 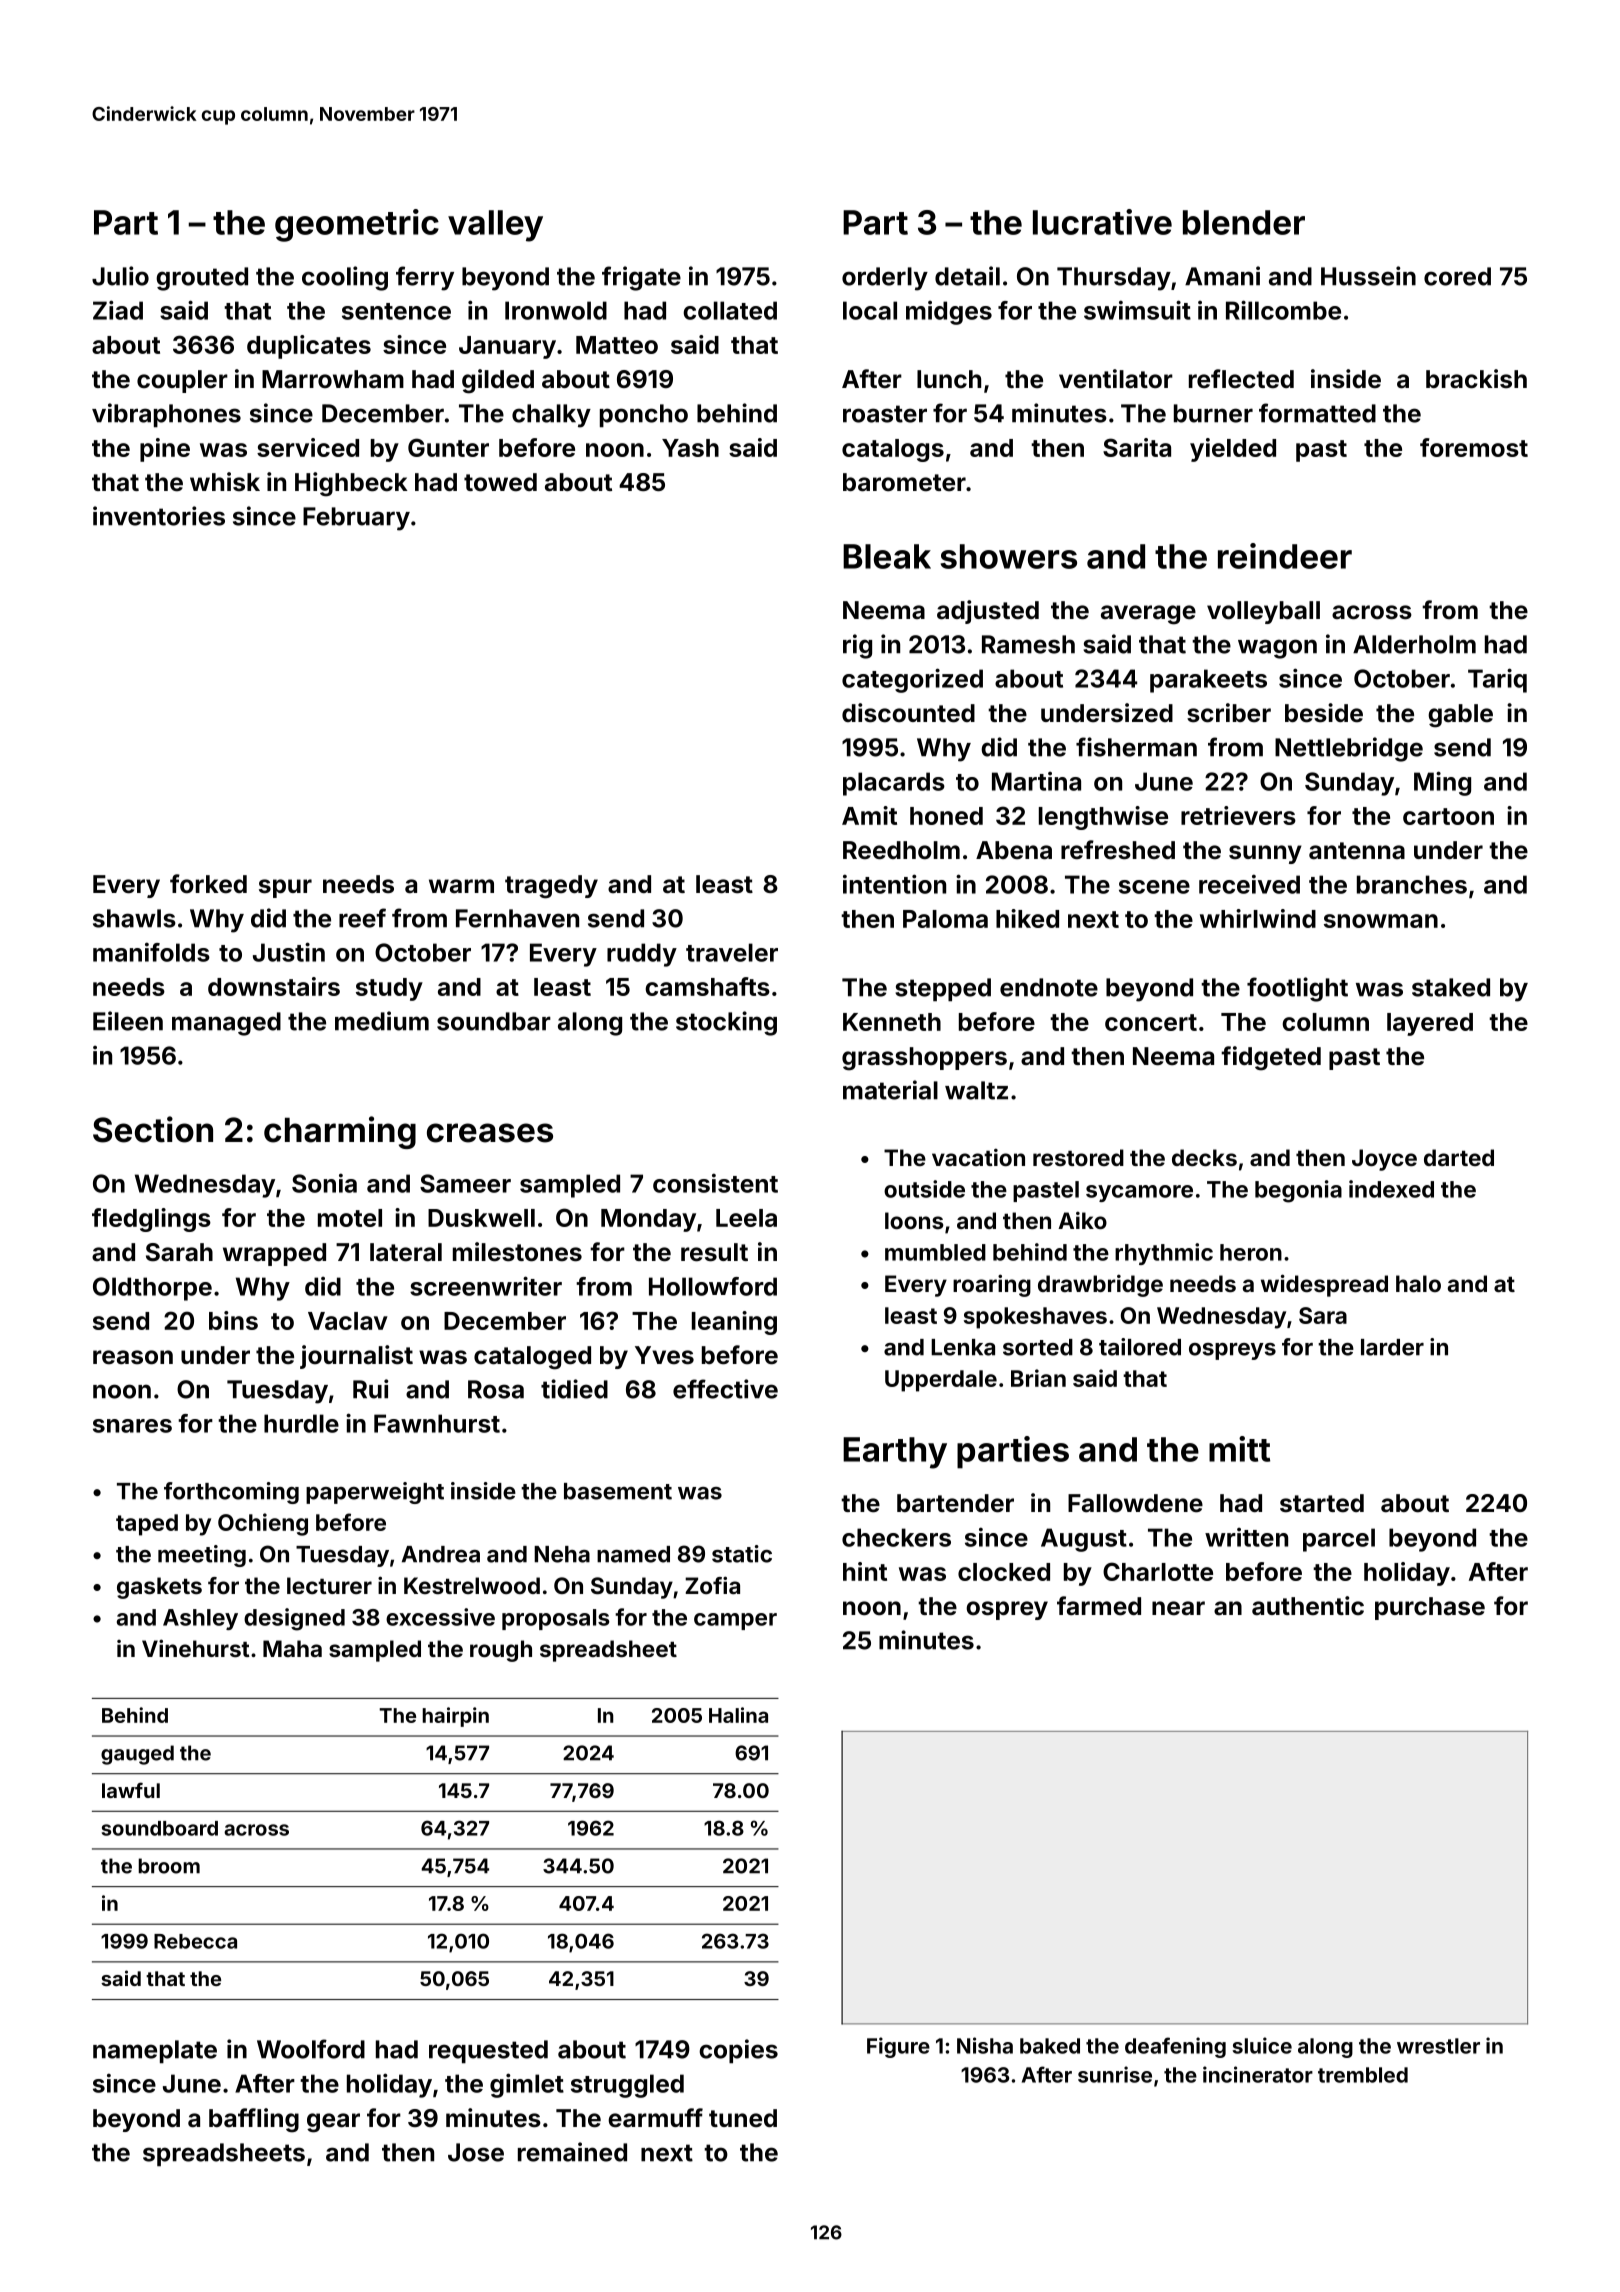 What do you see at coordinates (1258, 2074) in the page?
I see `incinerator` at bounding box center [1258, 2074].
